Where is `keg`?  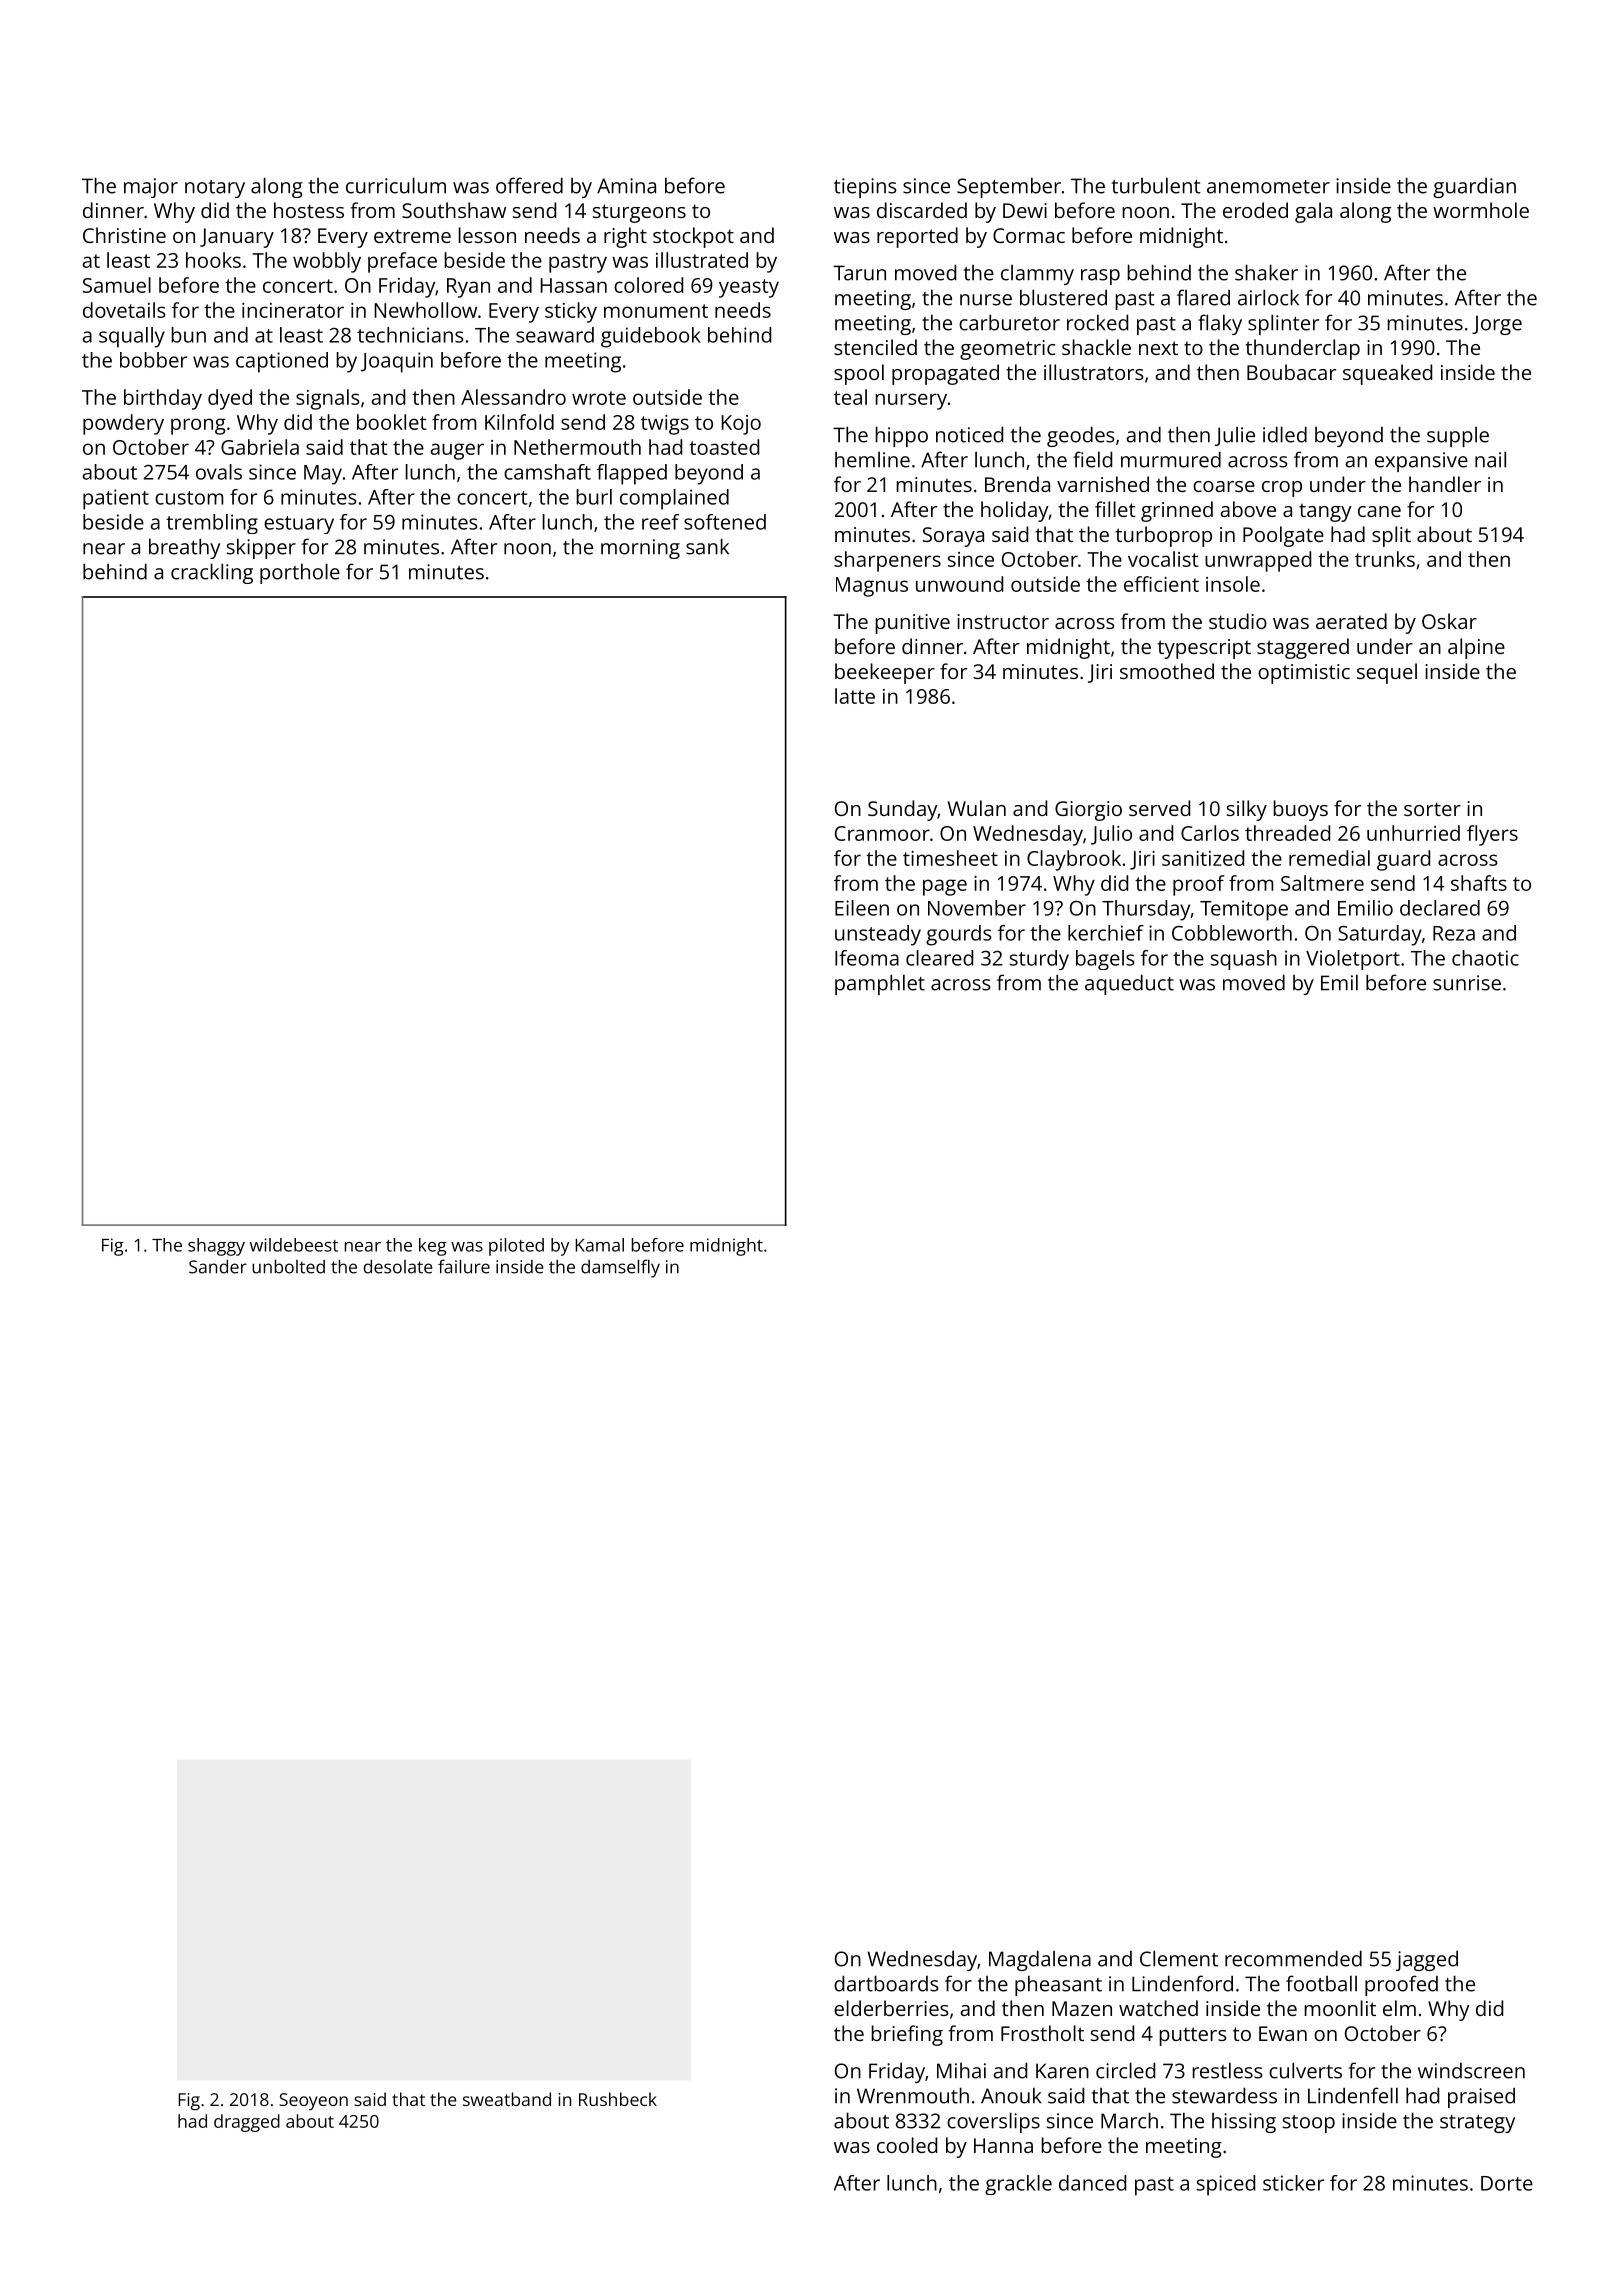
keg is located at coordinates (433, 1247).
